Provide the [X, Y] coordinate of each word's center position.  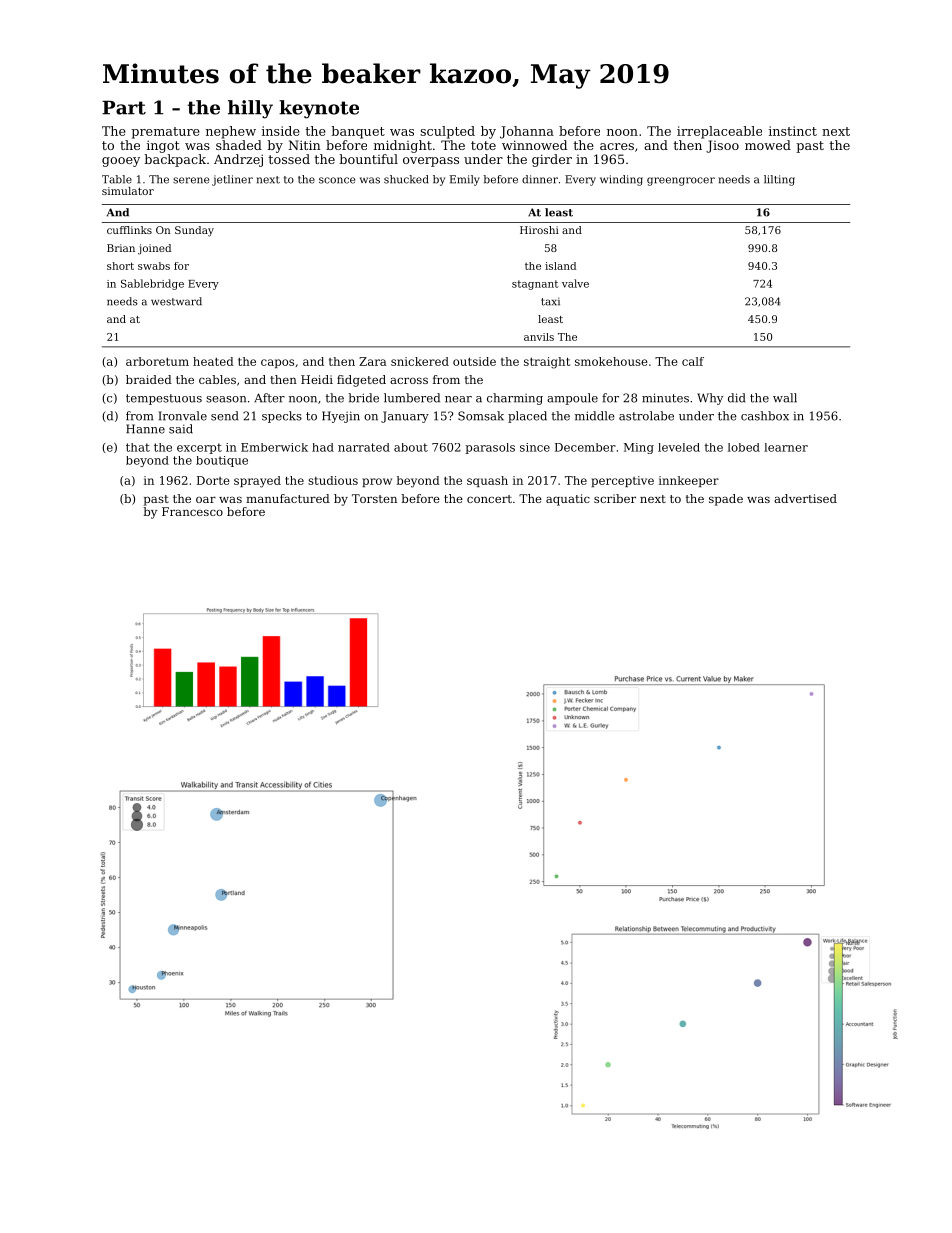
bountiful [368, 159]
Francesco [192, 511]
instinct [793, 131]
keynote [319, 109]
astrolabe [646, 416]
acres [617, 146]
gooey [121, 162]
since [535, 447]
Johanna [527, 132]
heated [213, 361]
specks [282, 417]
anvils [539, 337]
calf [693, 361]
